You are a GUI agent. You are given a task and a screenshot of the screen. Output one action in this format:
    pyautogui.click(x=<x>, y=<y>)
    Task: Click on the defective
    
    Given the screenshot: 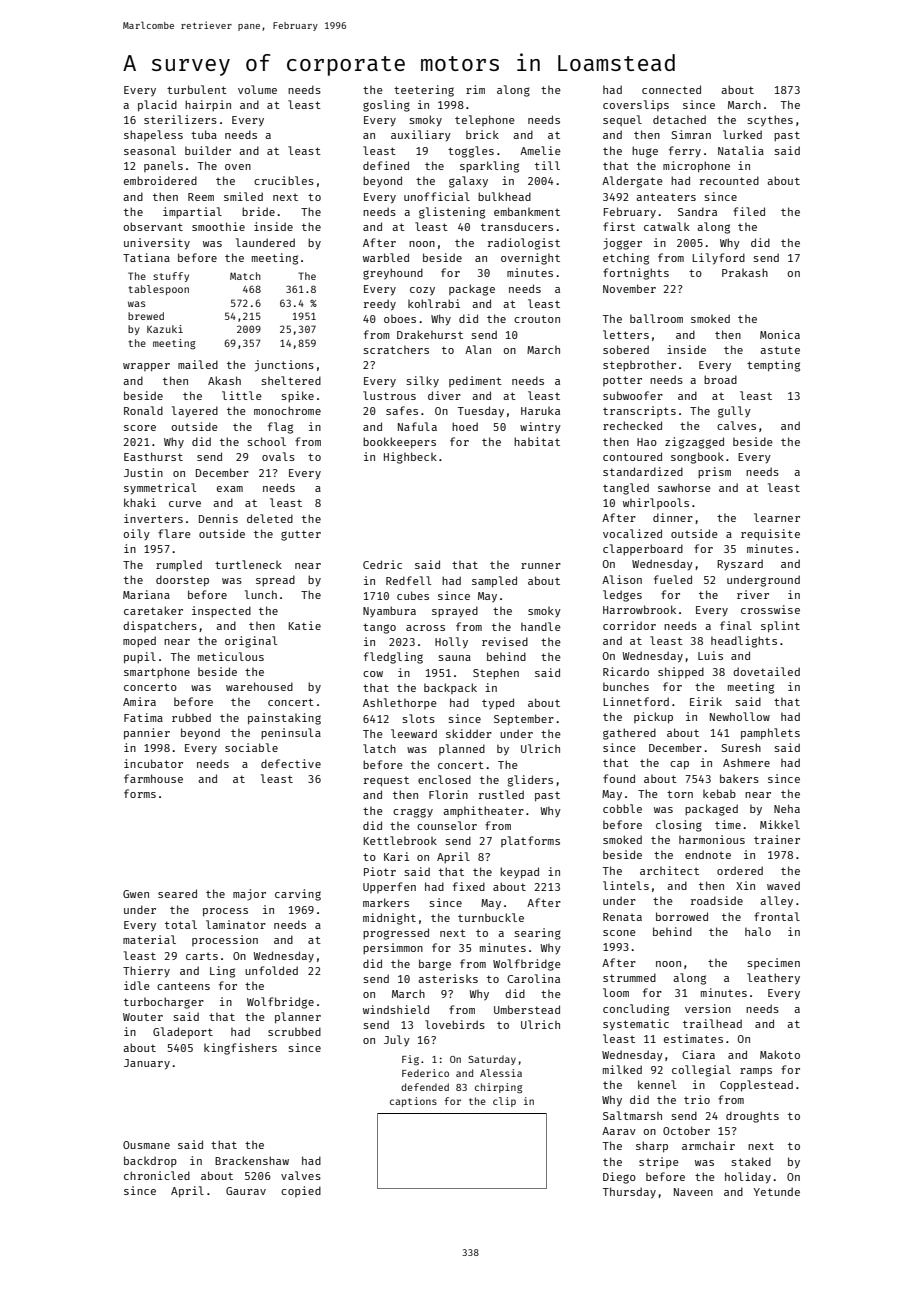 What is the action you would take?
    pyautogui.click(x=291, y=763)
